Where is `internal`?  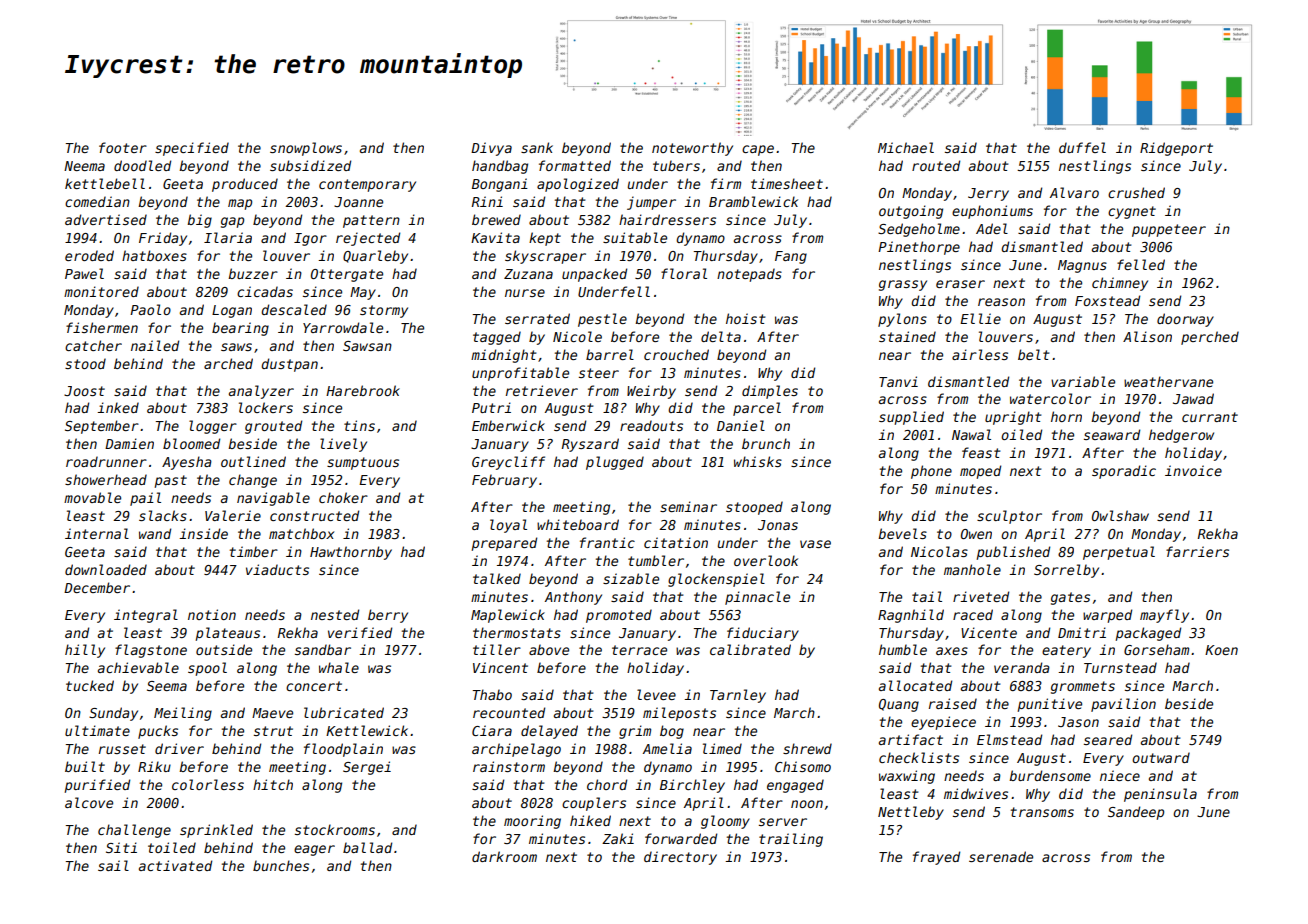
internal is located at coordinates (97, 533).
